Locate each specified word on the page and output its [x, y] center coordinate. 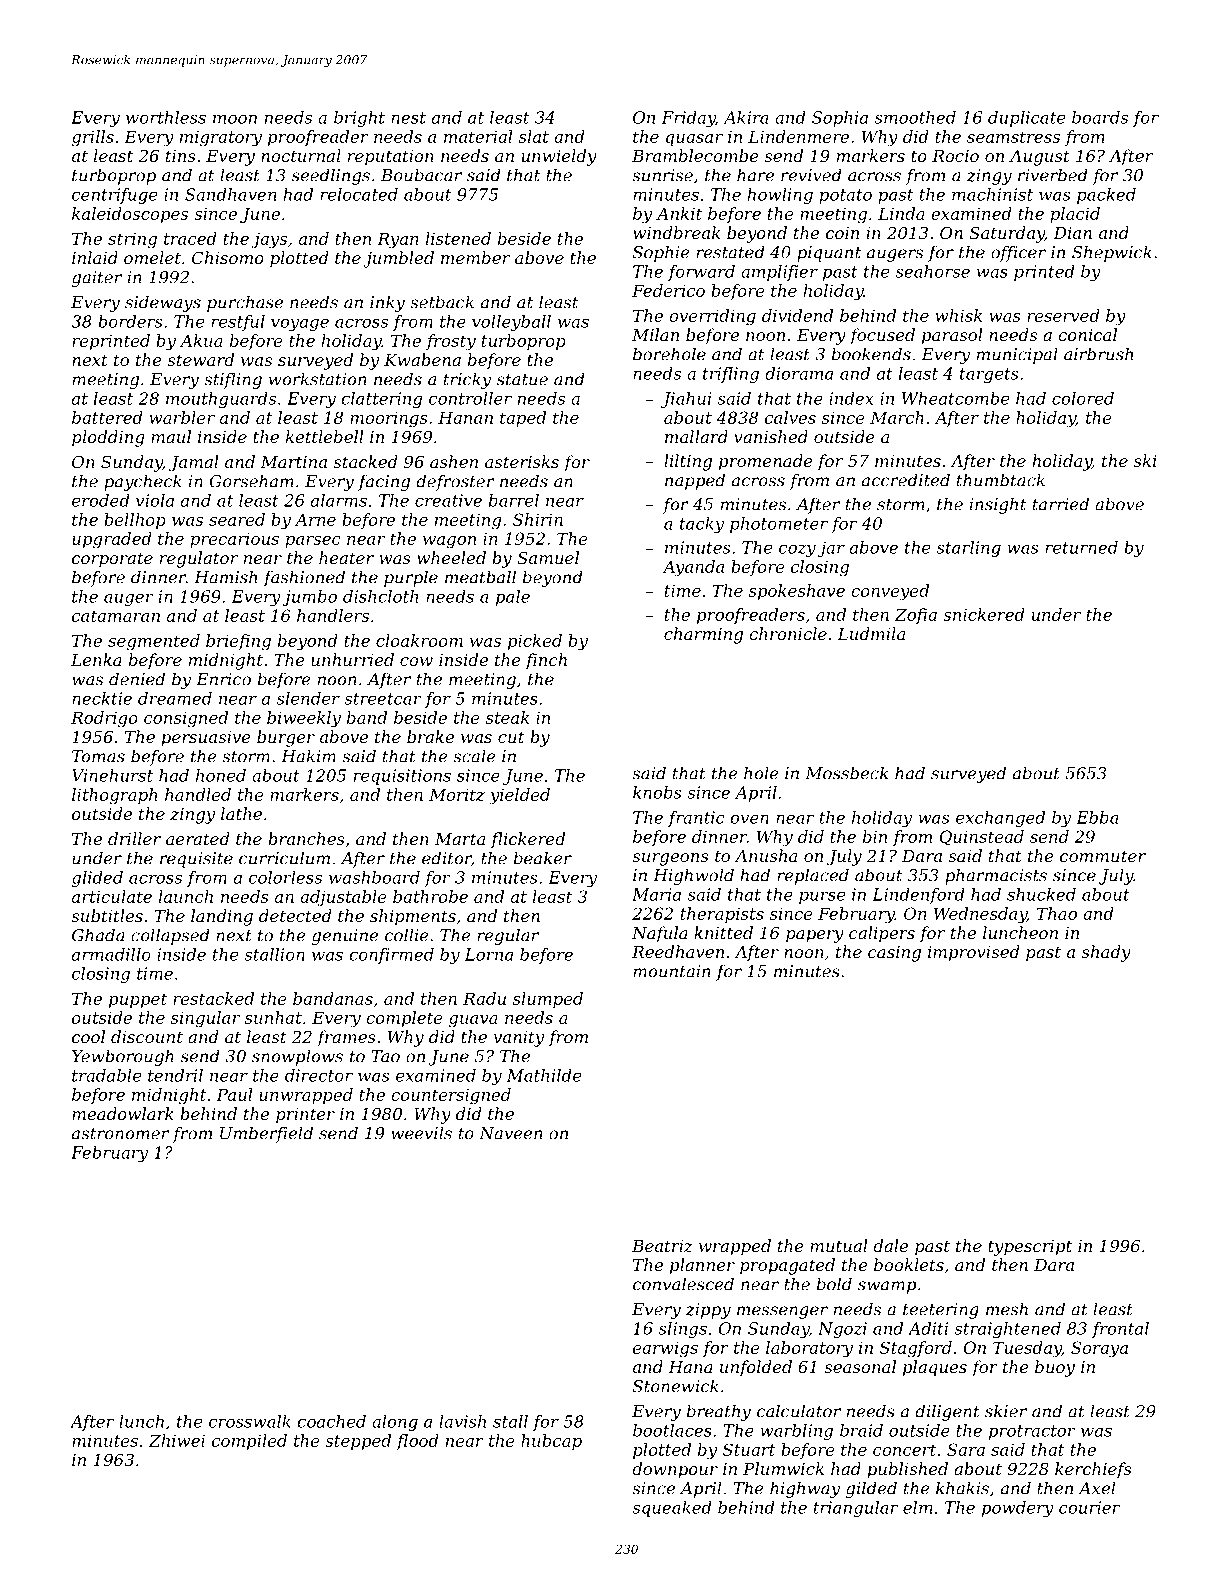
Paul [234, 1094]
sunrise [662, 175]
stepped [358, 1442]
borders [130, 321]
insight [997, 505]
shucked [1041, 894]
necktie [102, 698]
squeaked [672, 1509]
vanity [519, 1039]
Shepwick [1112, 253]
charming [703, 635]
